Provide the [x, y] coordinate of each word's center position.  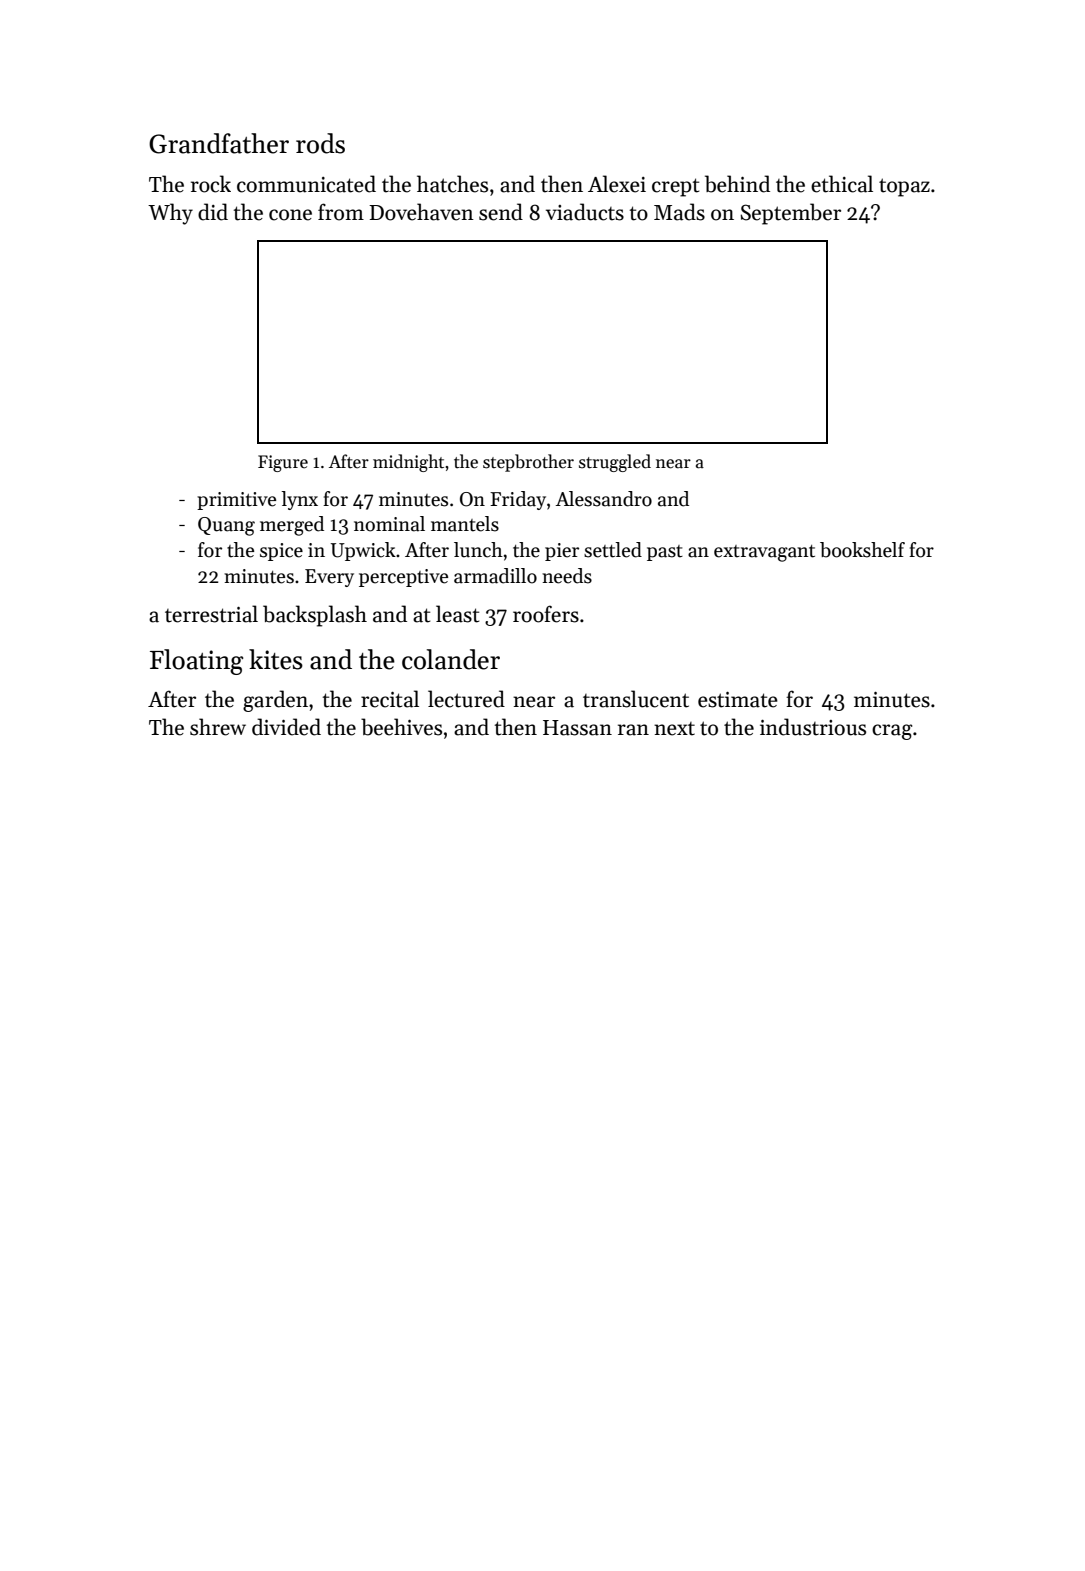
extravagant [764, 553]
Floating [196, 662]
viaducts [585, 212]
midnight [408, 463]
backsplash [315, 616]
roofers [546, 614]
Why [170, 214]
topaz [904, 187]
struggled [615, 463]
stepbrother [528, 463]
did [213, 212]
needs [567, 576]
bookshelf [862, 550]
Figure [283, 463]
